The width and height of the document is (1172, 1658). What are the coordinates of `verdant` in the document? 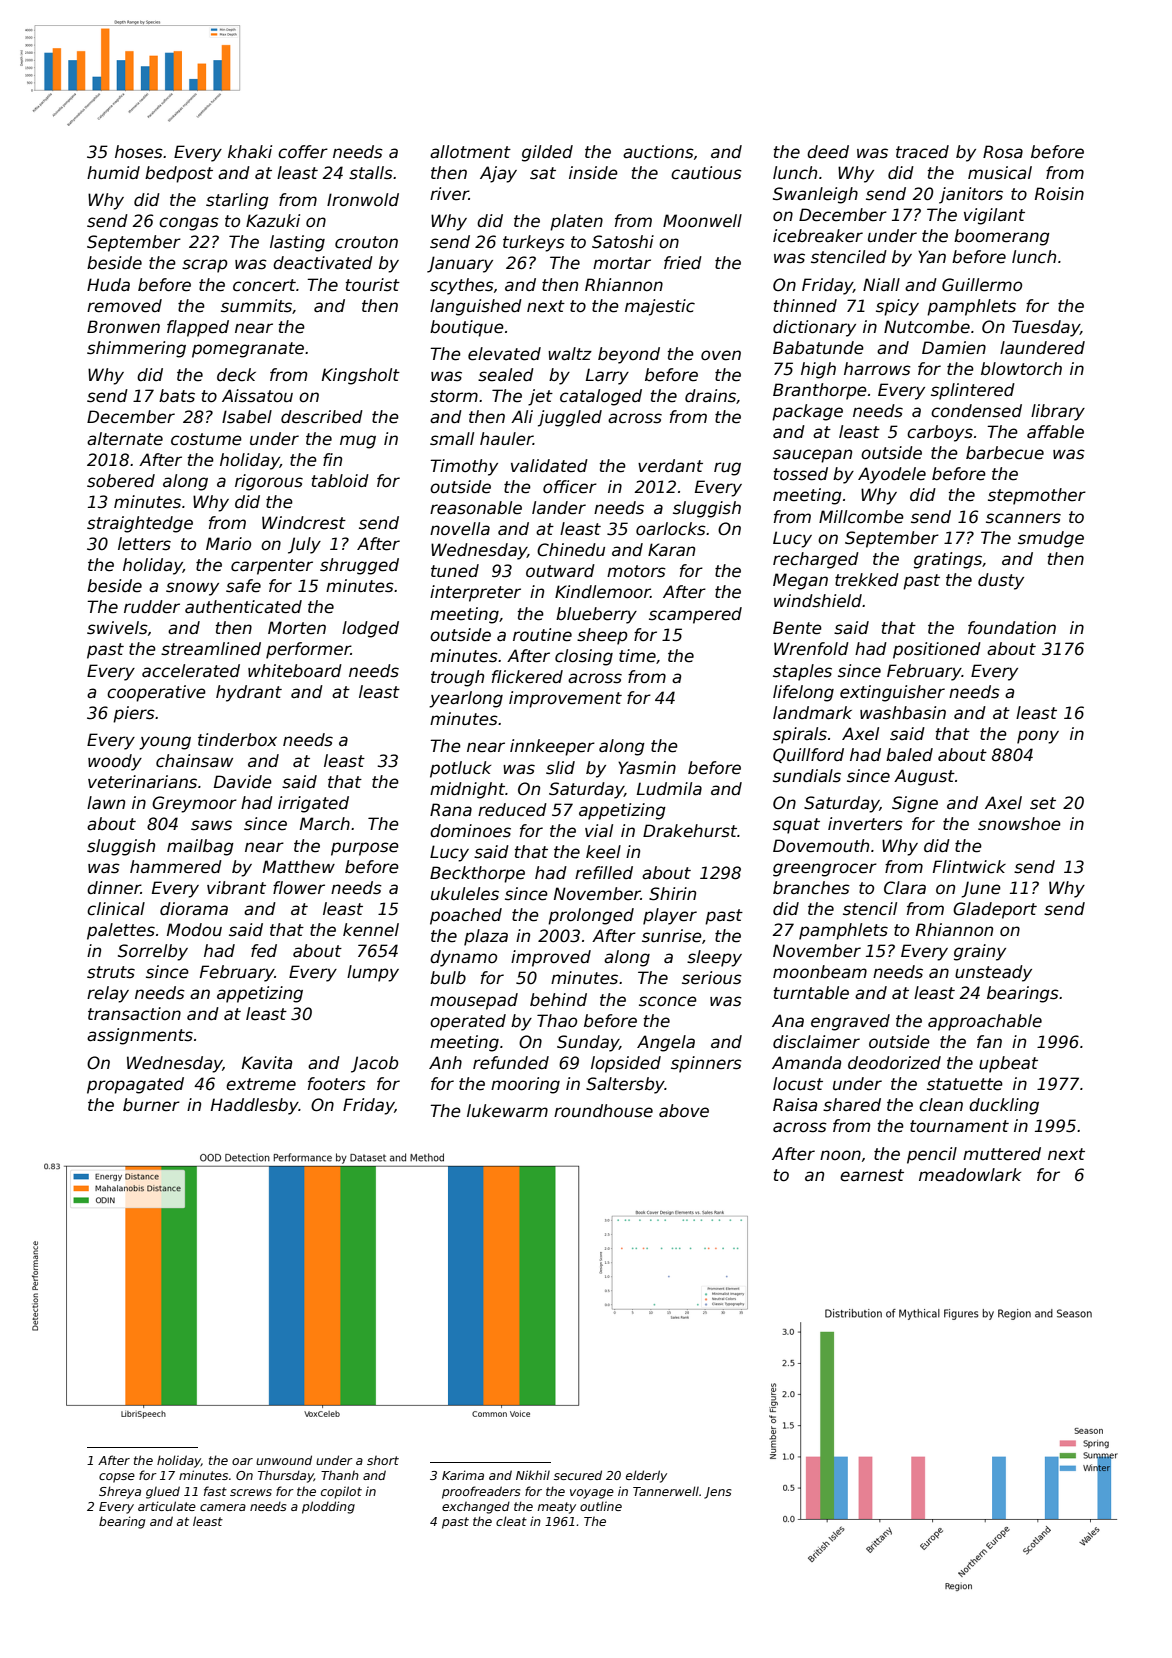 It's located at (670, 466).
